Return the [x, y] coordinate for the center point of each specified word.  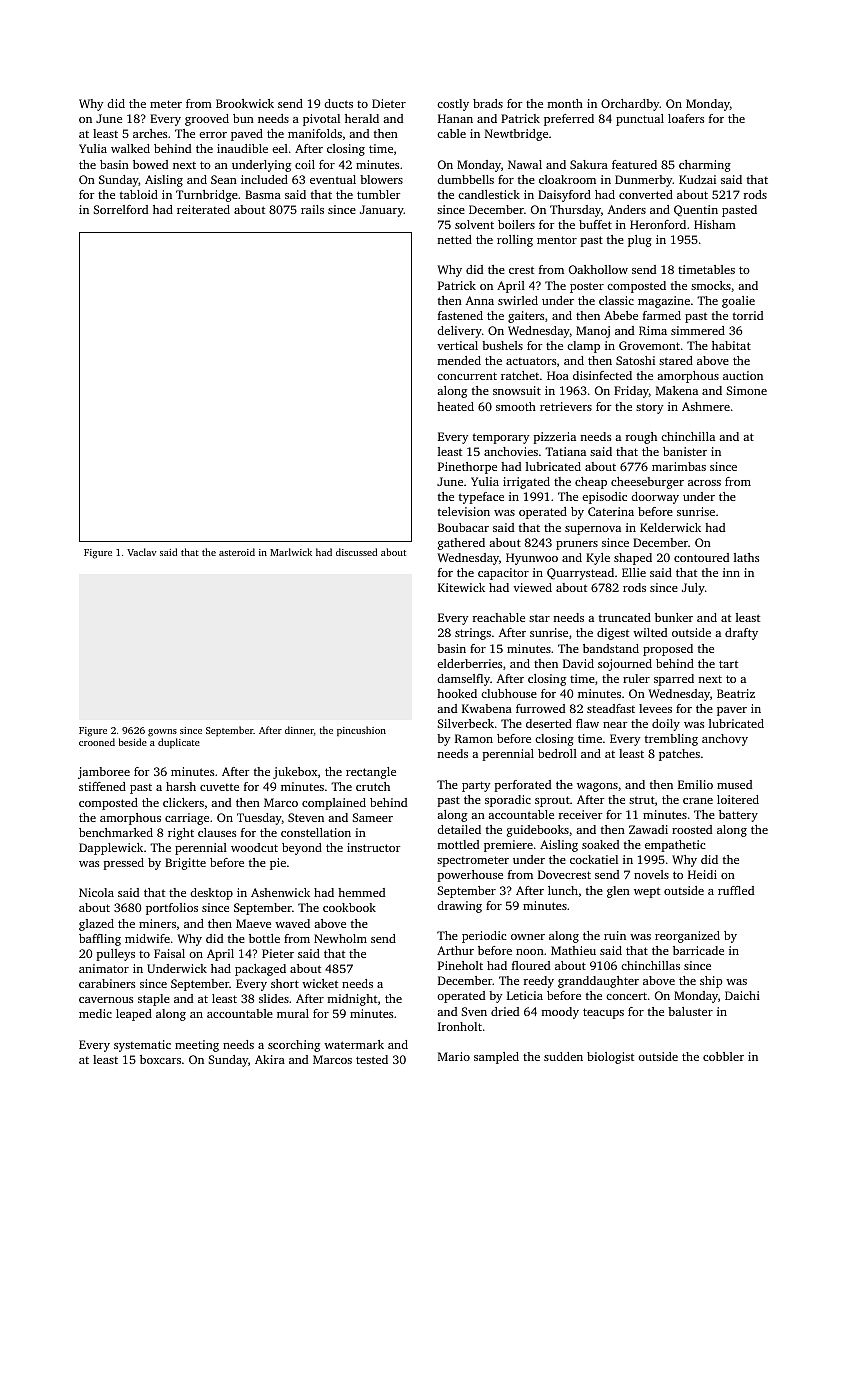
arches [150, 133]
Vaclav [141, 552]
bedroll [557, 753]
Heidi [702, 874]
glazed [96, 925]
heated [455, 406]
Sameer [372, 817]
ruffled [736, 890]
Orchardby [630, 105]
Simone [746, 390]
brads [488, 103]
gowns [162, 733]
